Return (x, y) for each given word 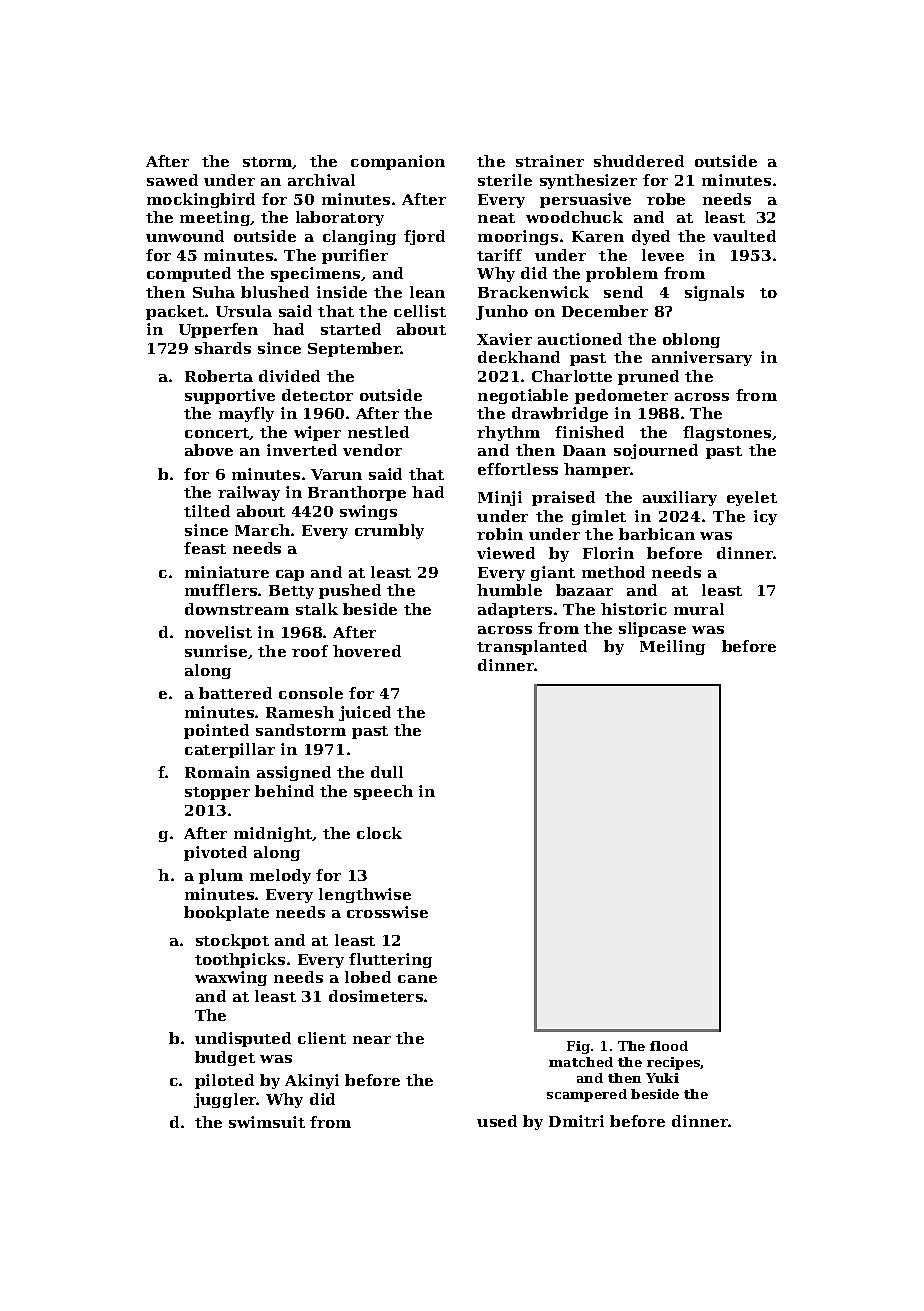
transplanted (532, 647)
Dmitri (576, 1121)
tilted (207, 511)
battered (235, 693)
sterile (505, 180)
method (613, 572)
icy (765, 517)
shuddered (639, 161)
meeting (215, 218)
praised (563, 498)
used (497, 1121)
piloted (224, 1081)
